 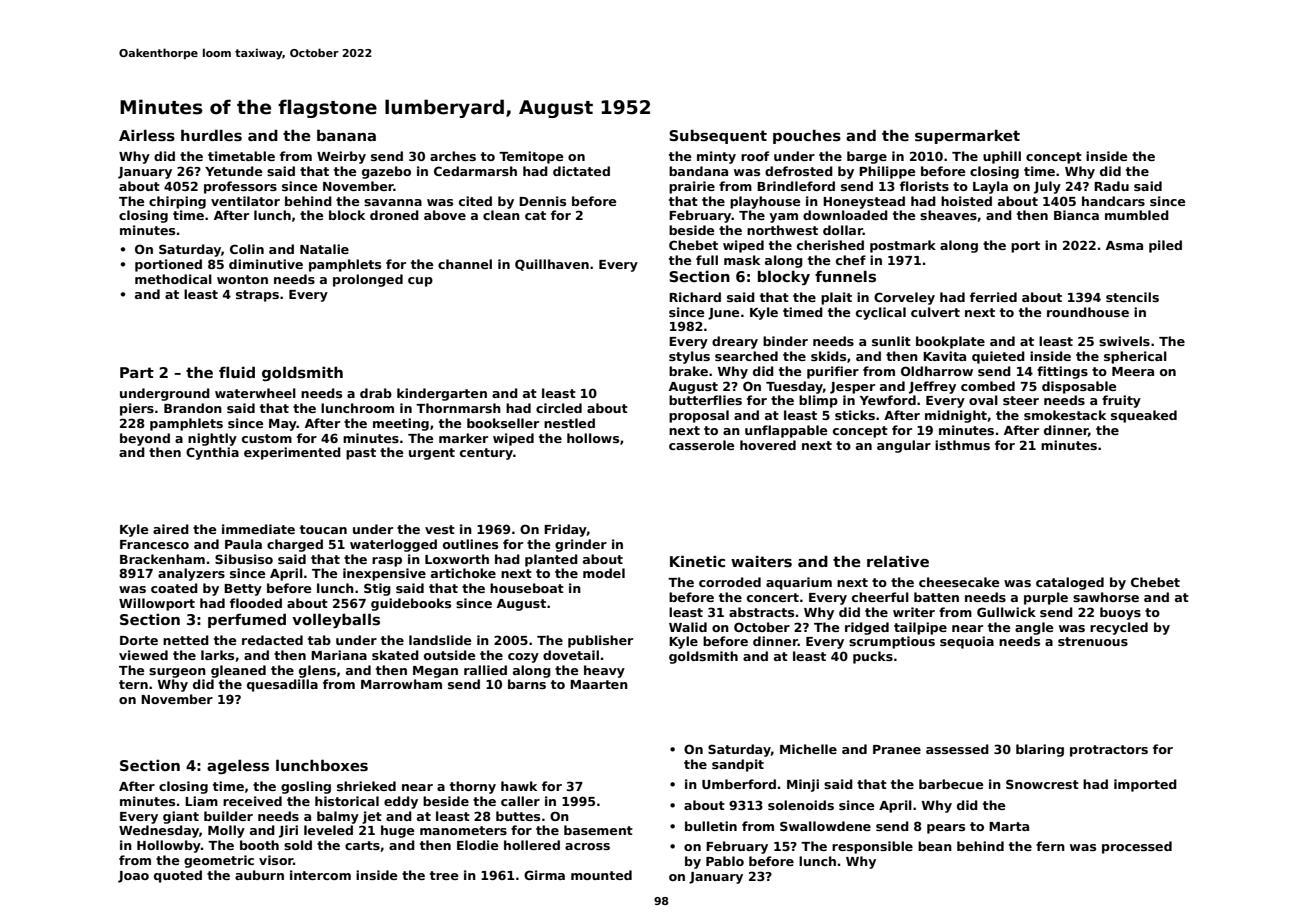 I want to click on straps, so click(x=257, y=296).
